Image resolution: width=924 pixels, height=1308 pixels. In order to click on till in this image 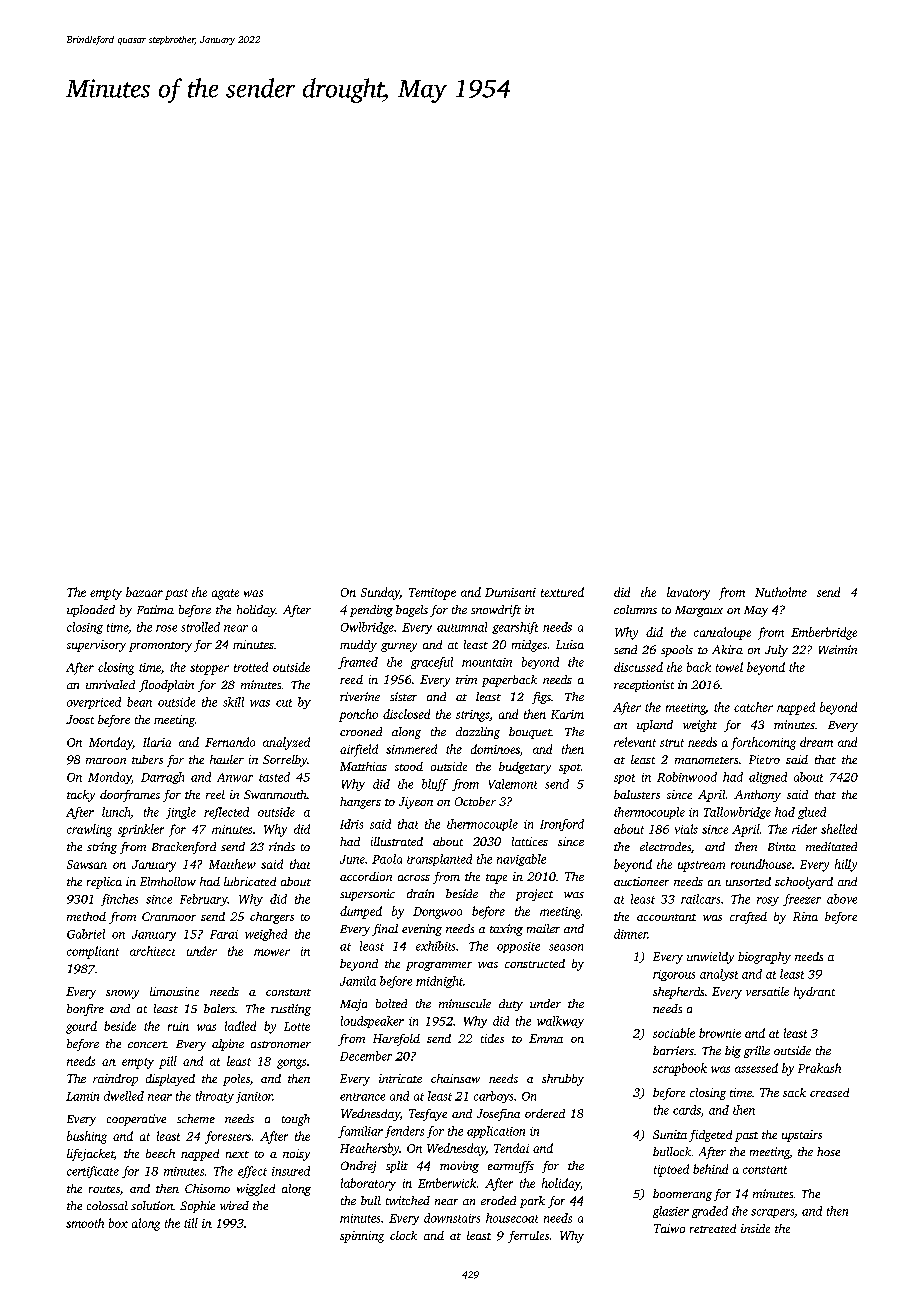, I will do `click(191, 1223)`.
